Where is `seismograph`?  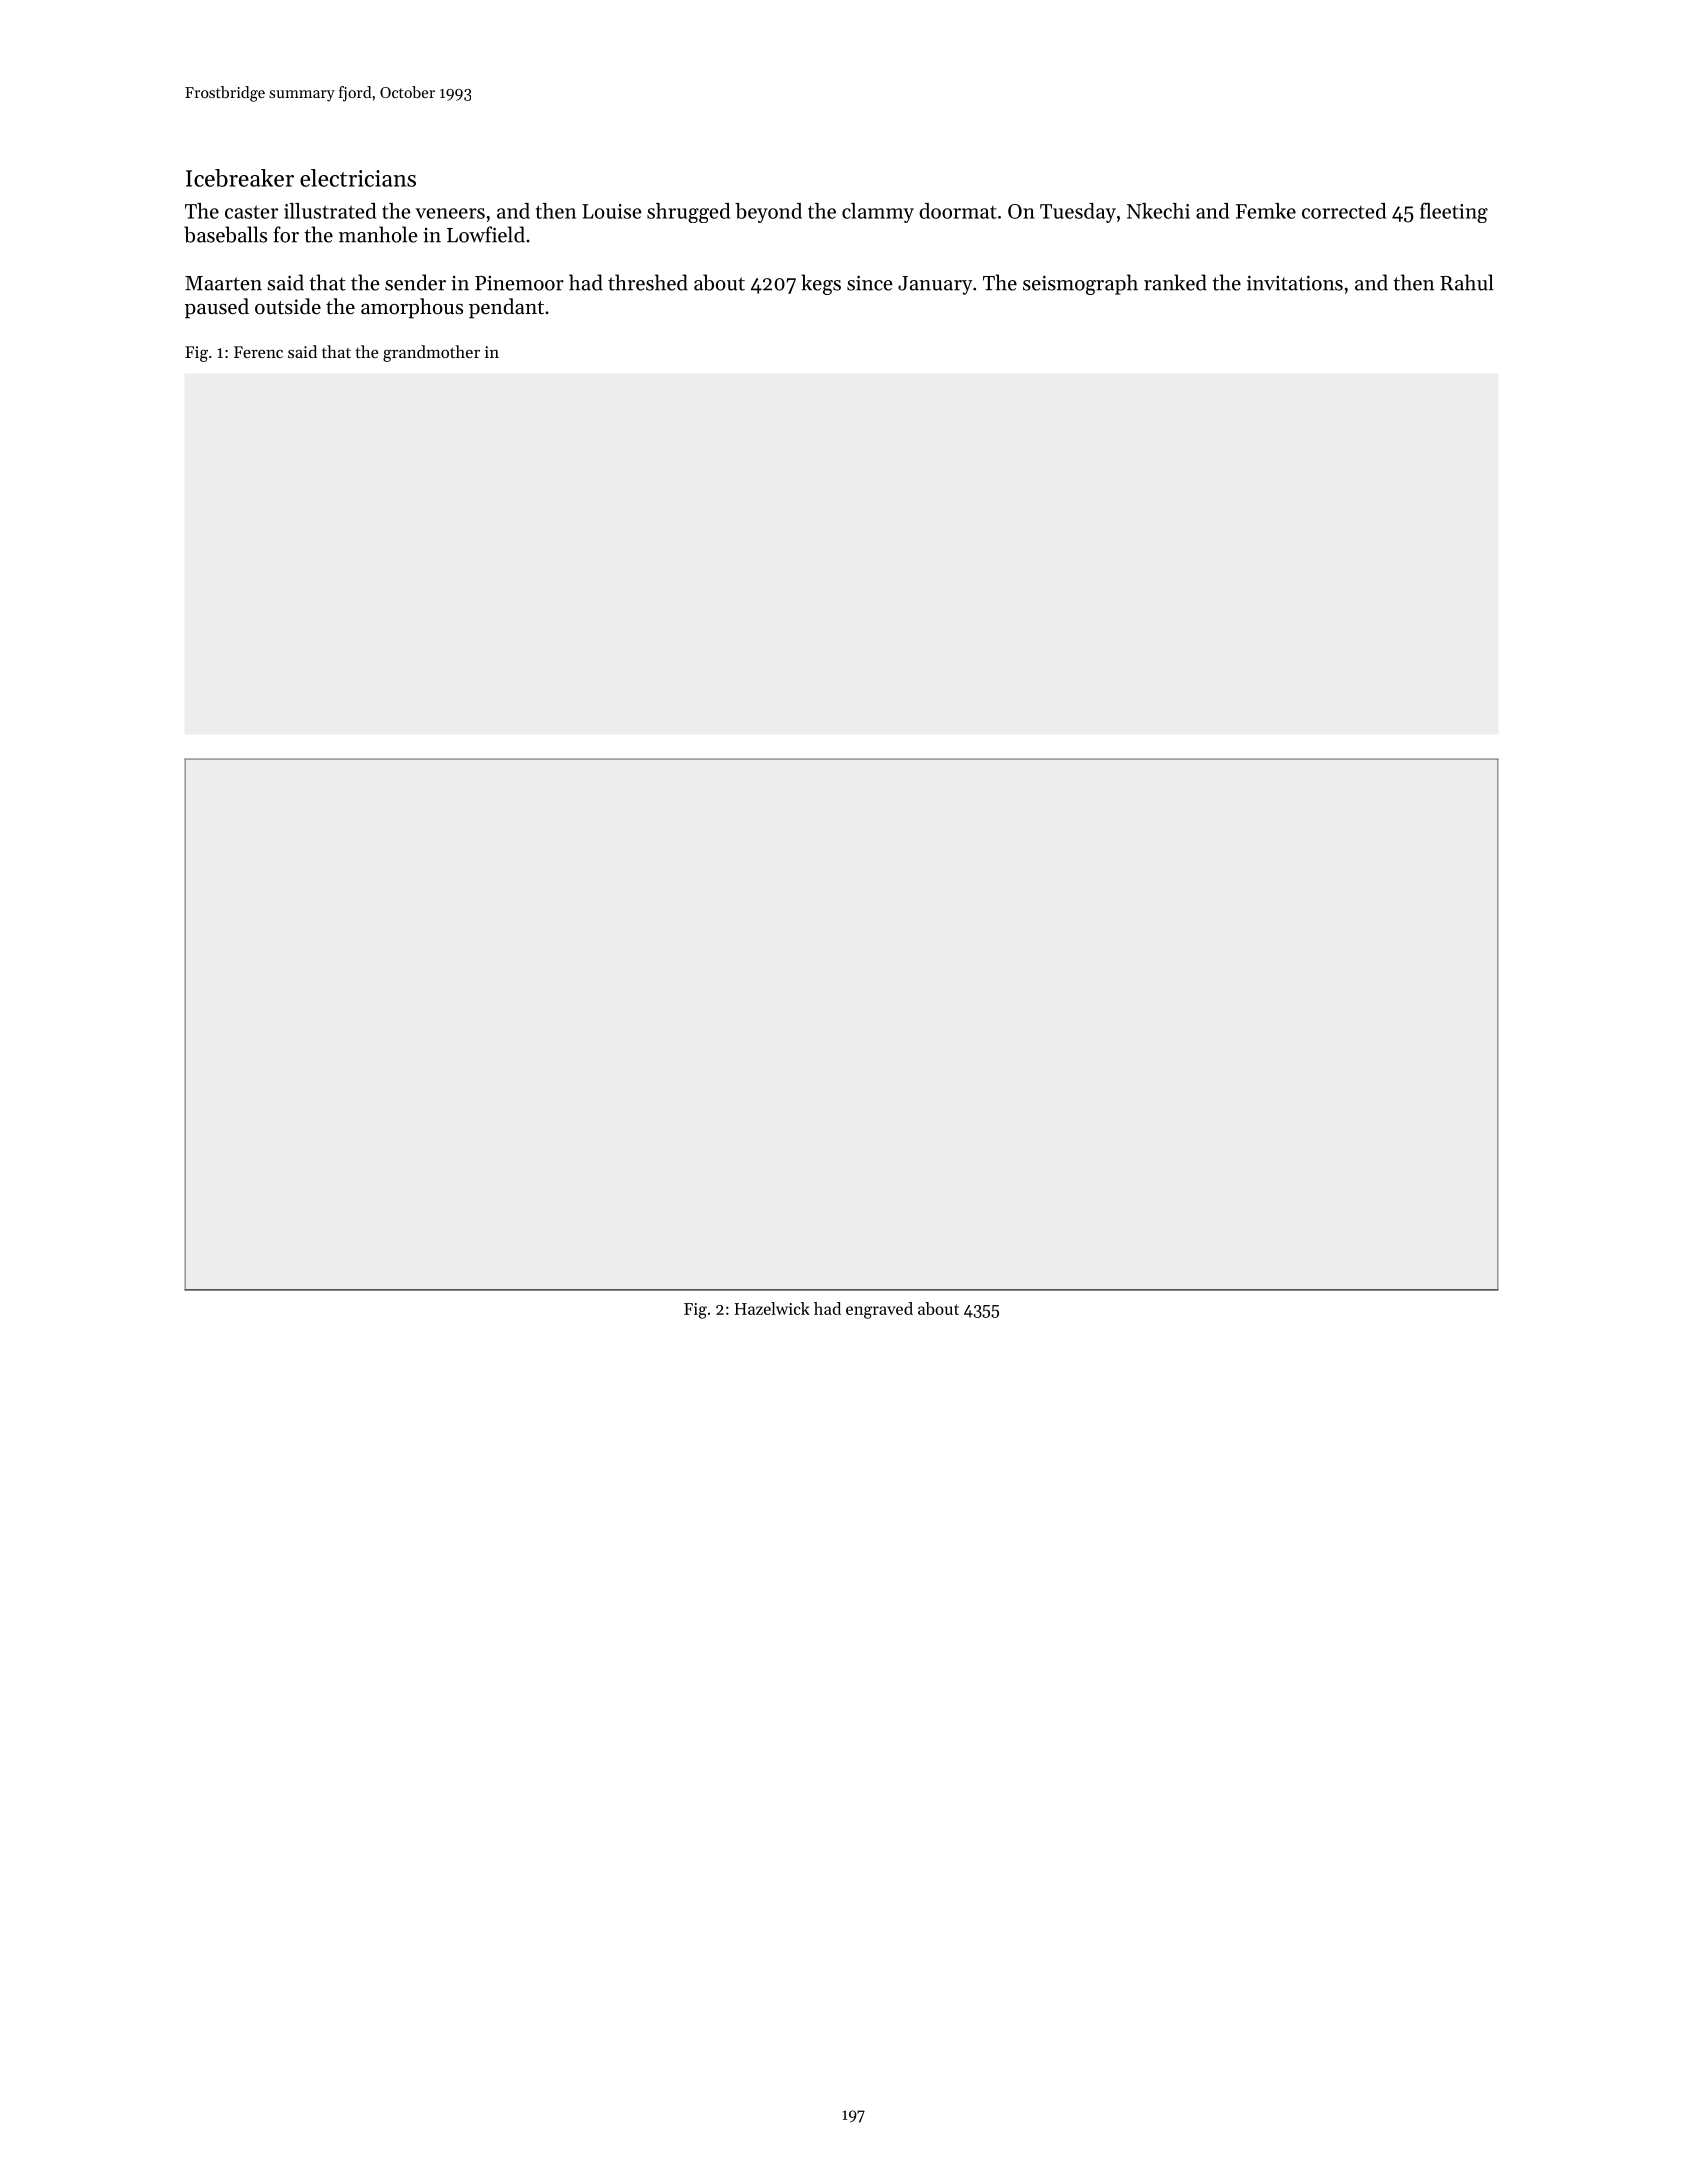
seismograph is located at coordinates (1080, 284).
